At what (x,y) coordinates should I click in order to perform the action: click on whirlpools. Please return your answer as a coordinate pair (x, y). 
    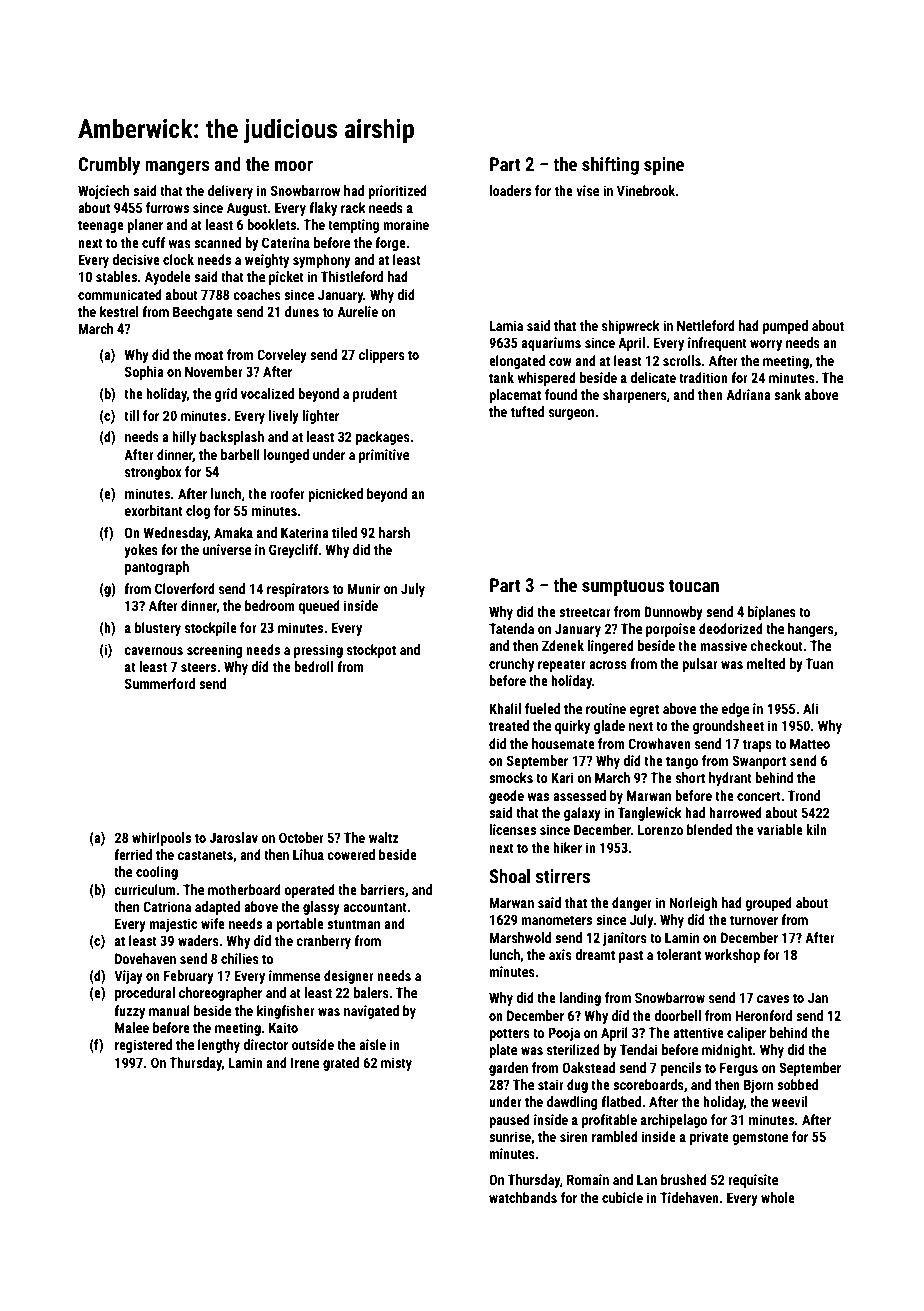
    Looking at the image, I should click on (161, 839).
